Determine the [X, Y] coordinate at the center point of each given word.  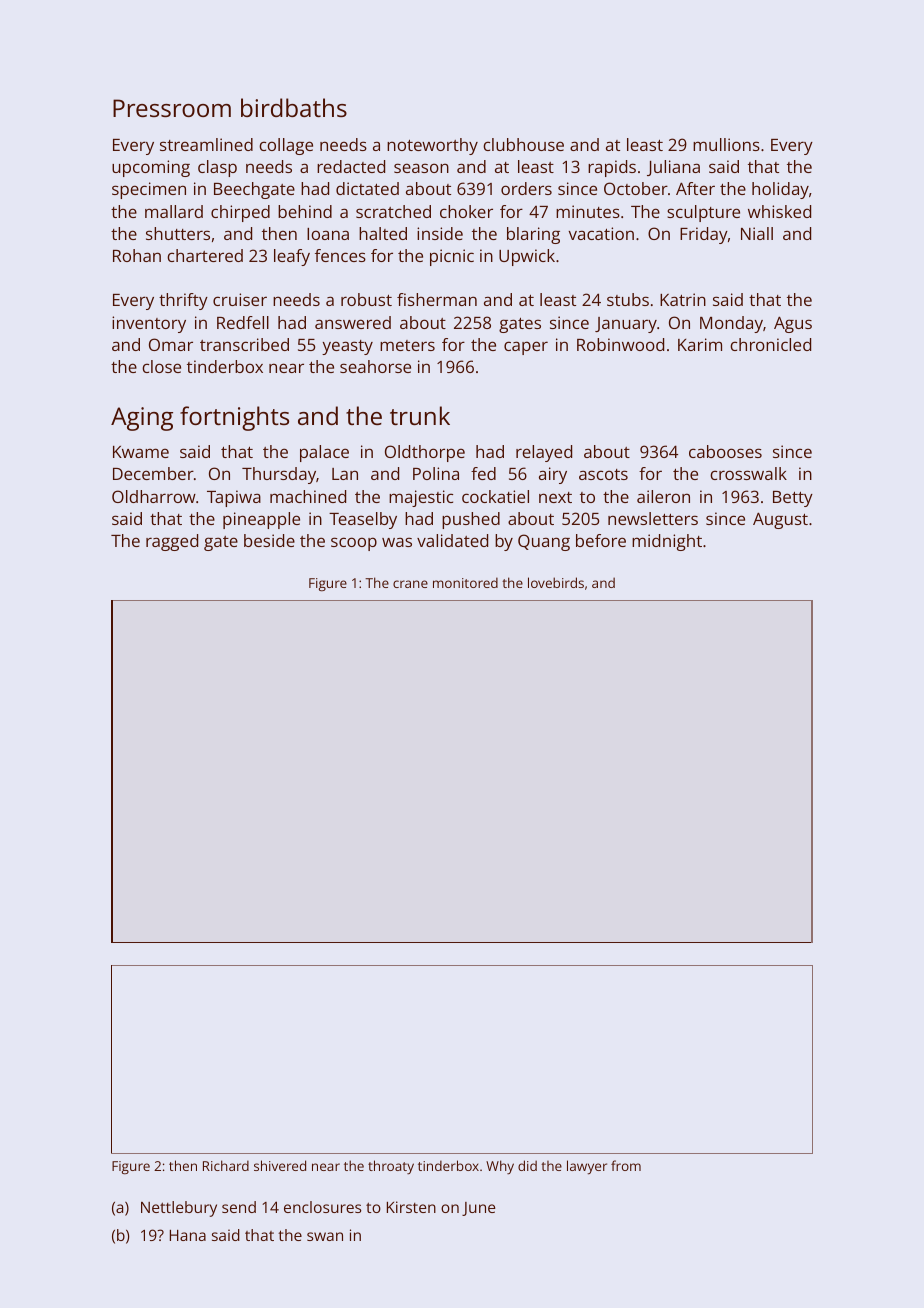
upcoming [151, 168]
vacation [601, 233]
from [626, 1165]
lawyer [587, 1167]
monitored [465, 582]
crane [410, 584]
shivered [280, 1165]
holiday [780, 190]
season [421, 168]
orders [526, 188]
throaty [391, 1167]
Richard [226, 1165]
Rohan [137, 255]
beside [269, 540]
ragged [172, 542]
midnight [667, 542]
